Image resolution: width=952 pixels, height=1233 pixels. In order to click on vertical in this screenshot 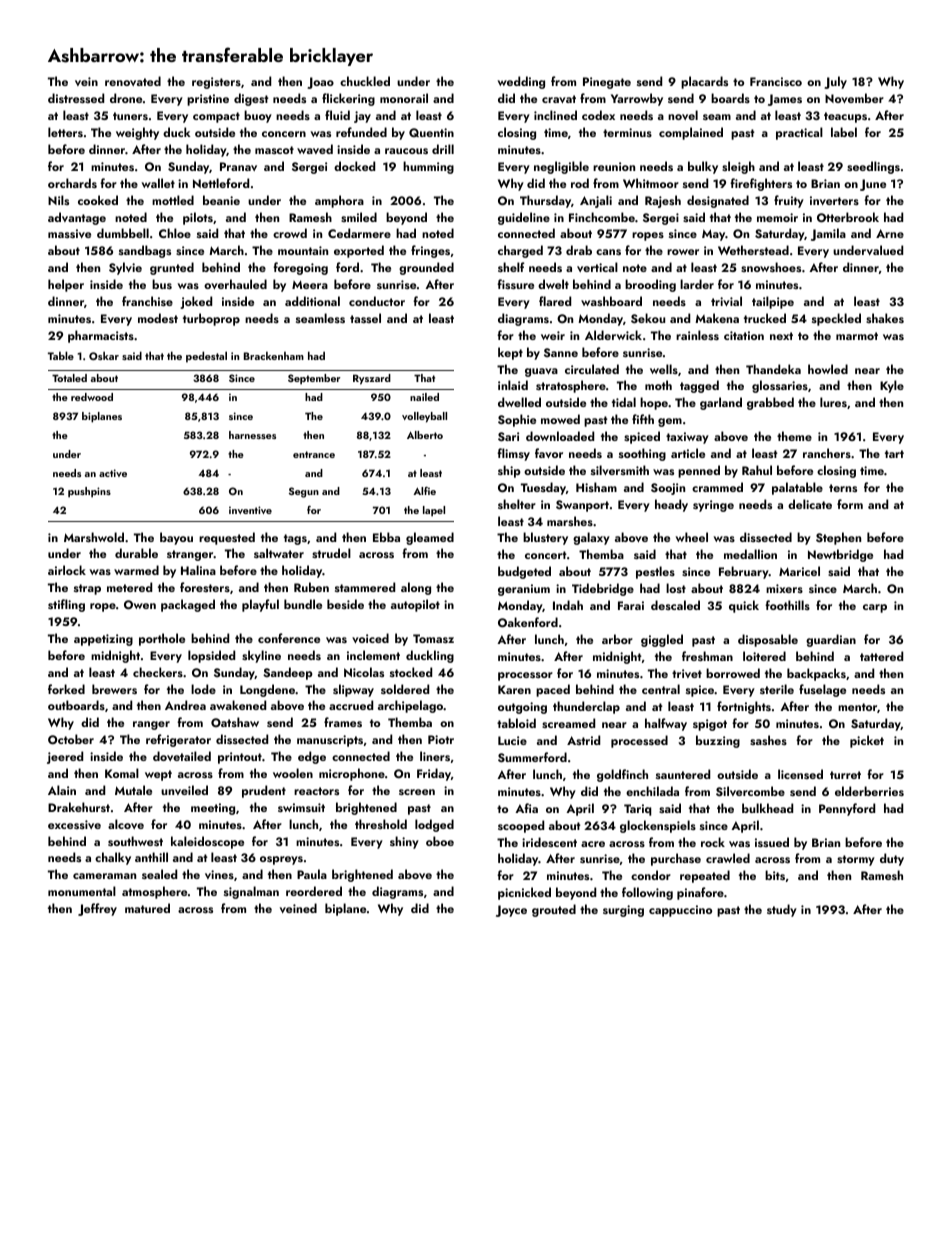, I will do `click(597, 267)`.
